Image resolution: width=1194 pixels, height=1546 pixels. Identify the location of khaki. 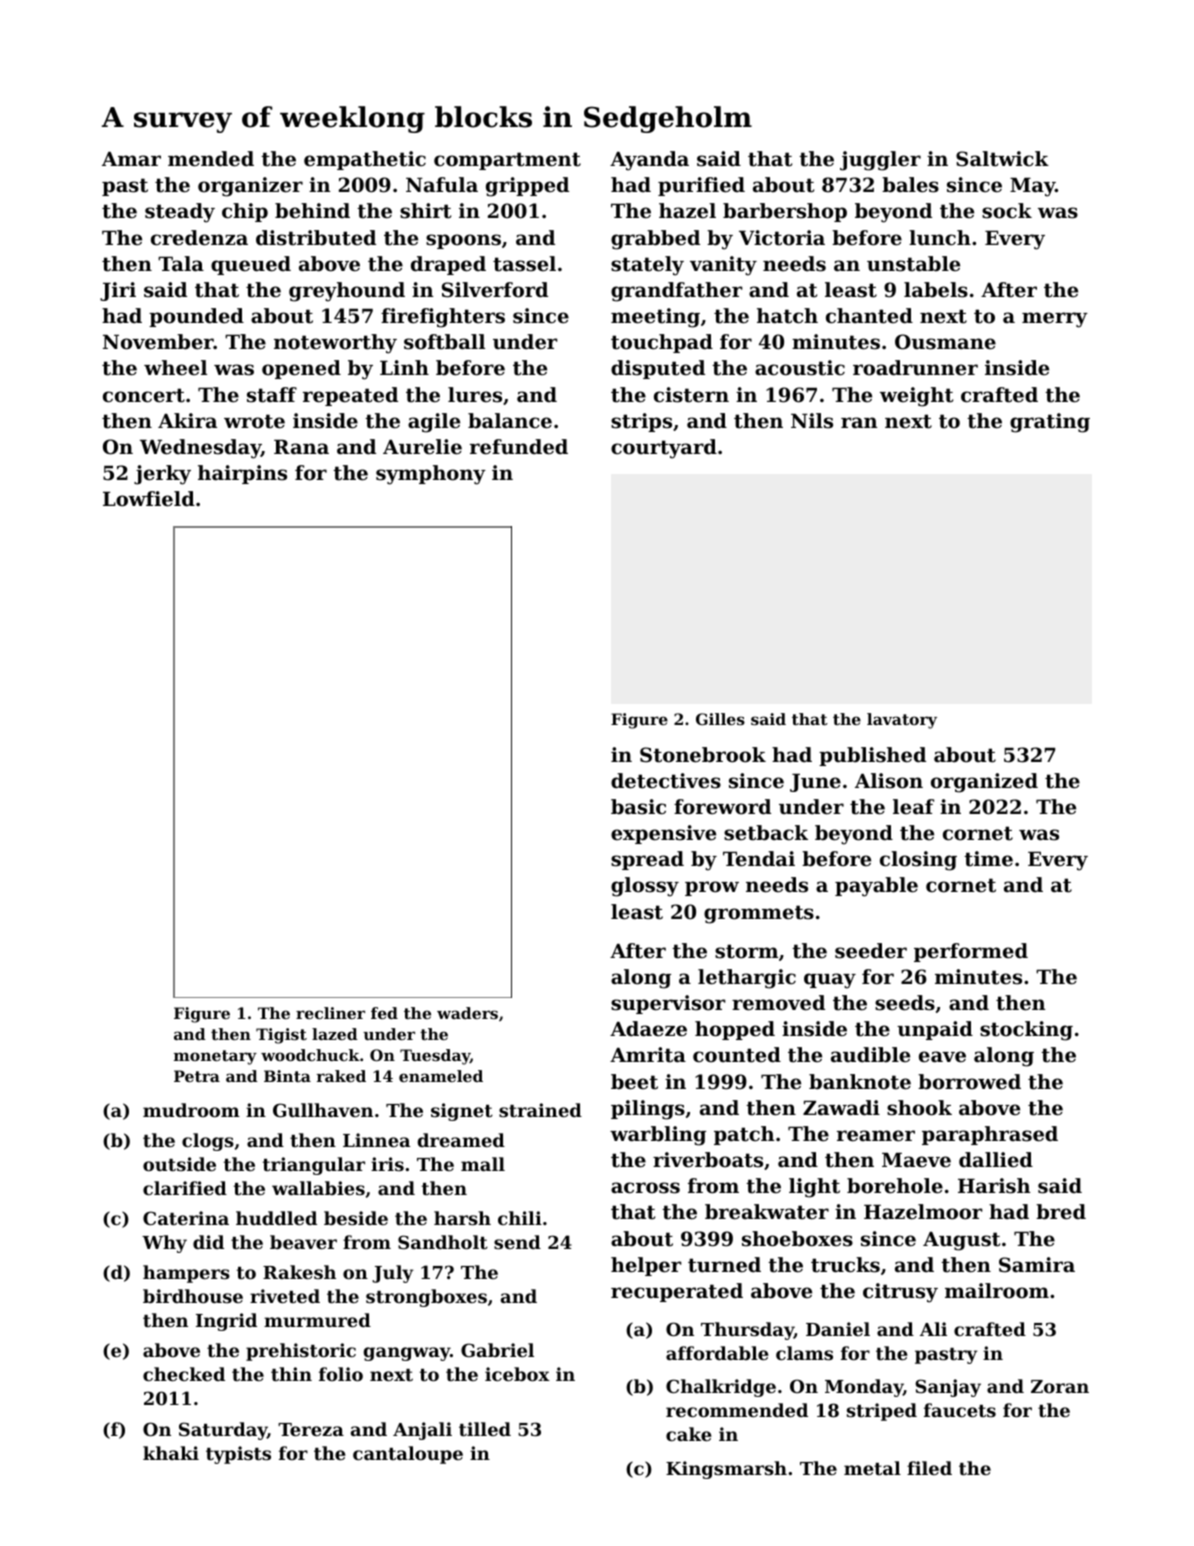
(171, 1453).
